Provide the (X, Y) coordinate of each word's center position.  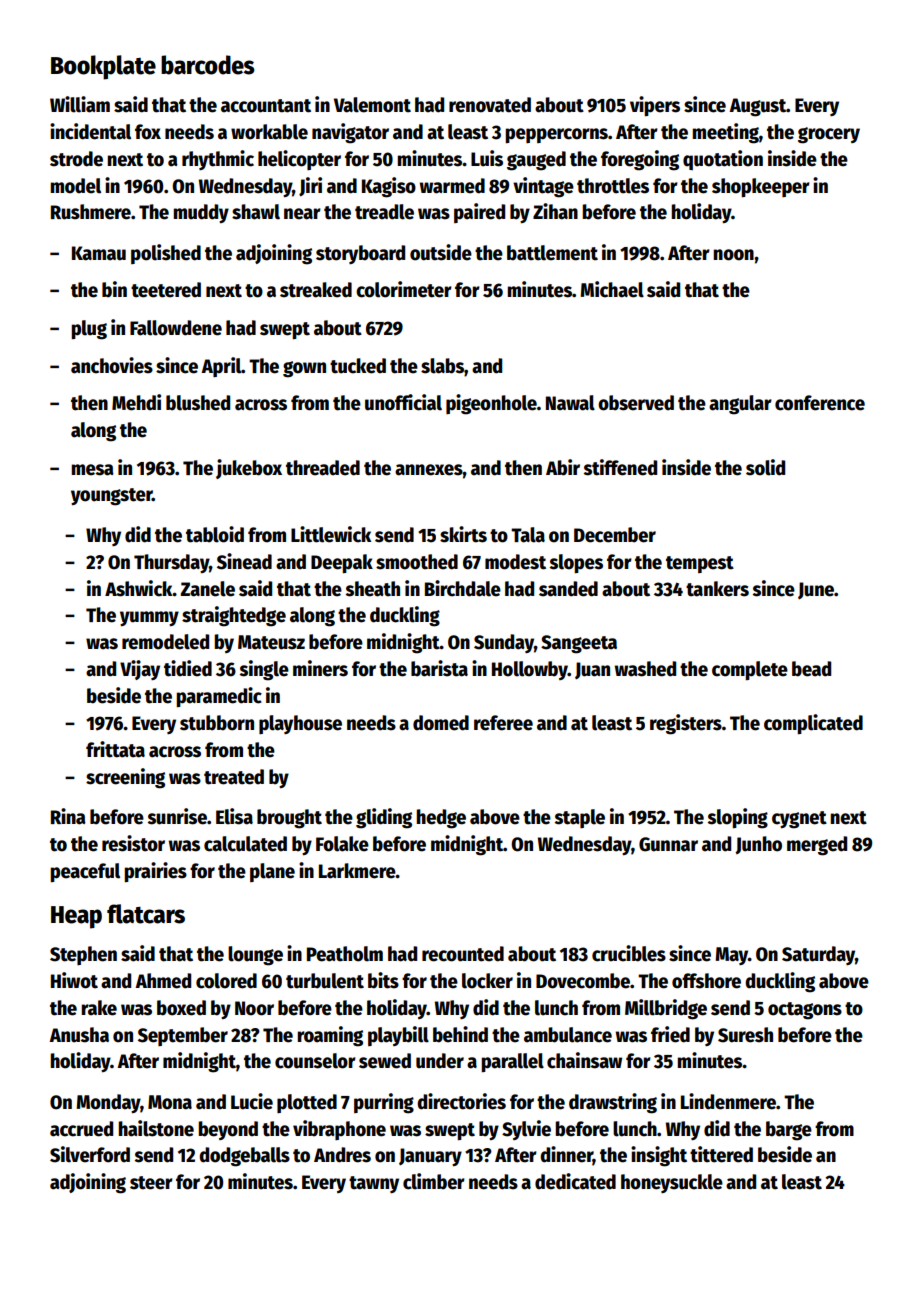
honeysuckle (672, 1183)
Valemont (372, 105)
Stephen (83, 955)
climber (434, 1181)
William (80, 104)
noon (733, 255)
